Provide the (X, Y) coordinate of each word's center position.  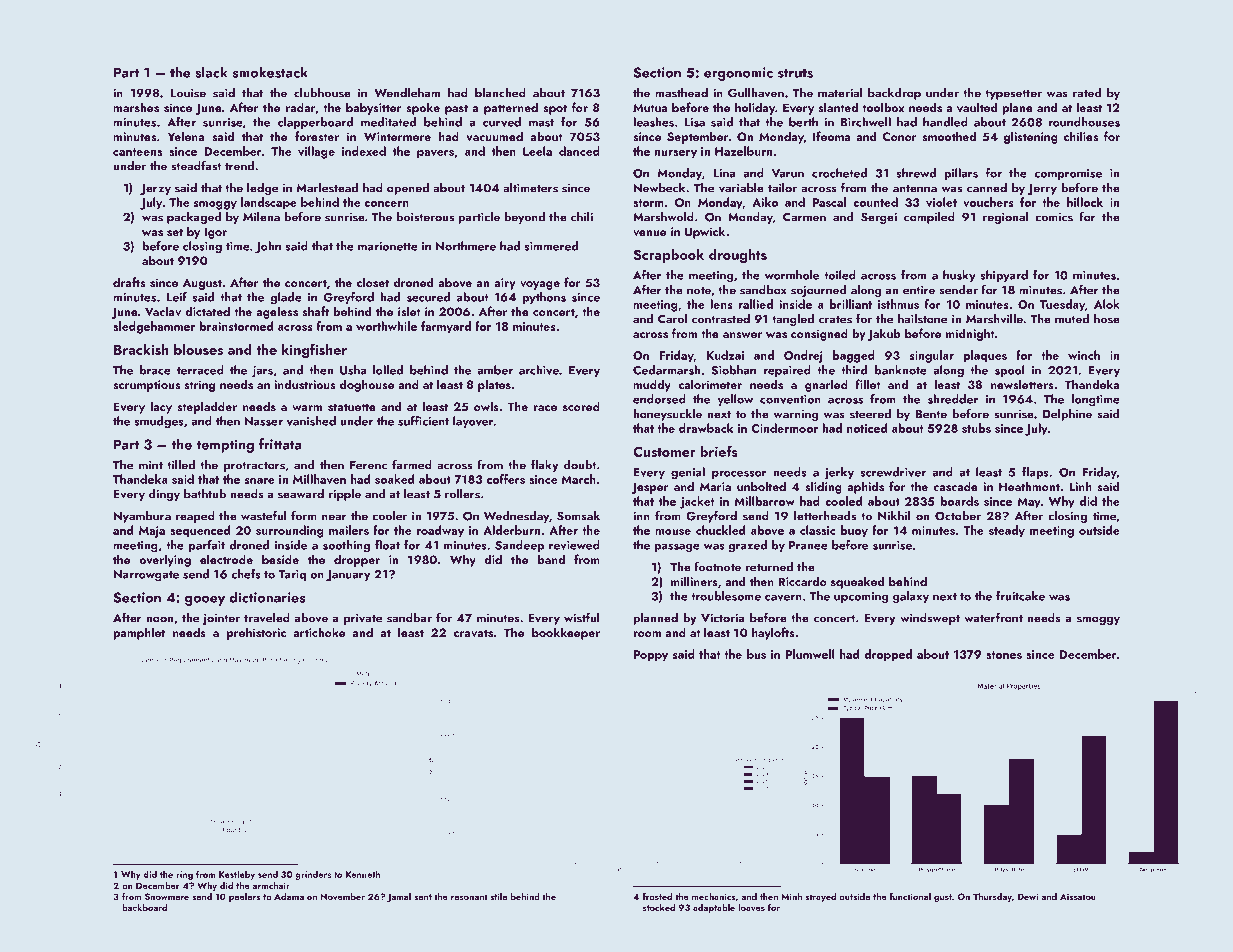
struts (795, 73)
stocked (659, 907)
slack (211, 72)
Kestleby (237, 875)
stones (1004, 655)
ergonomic (738, 74)
